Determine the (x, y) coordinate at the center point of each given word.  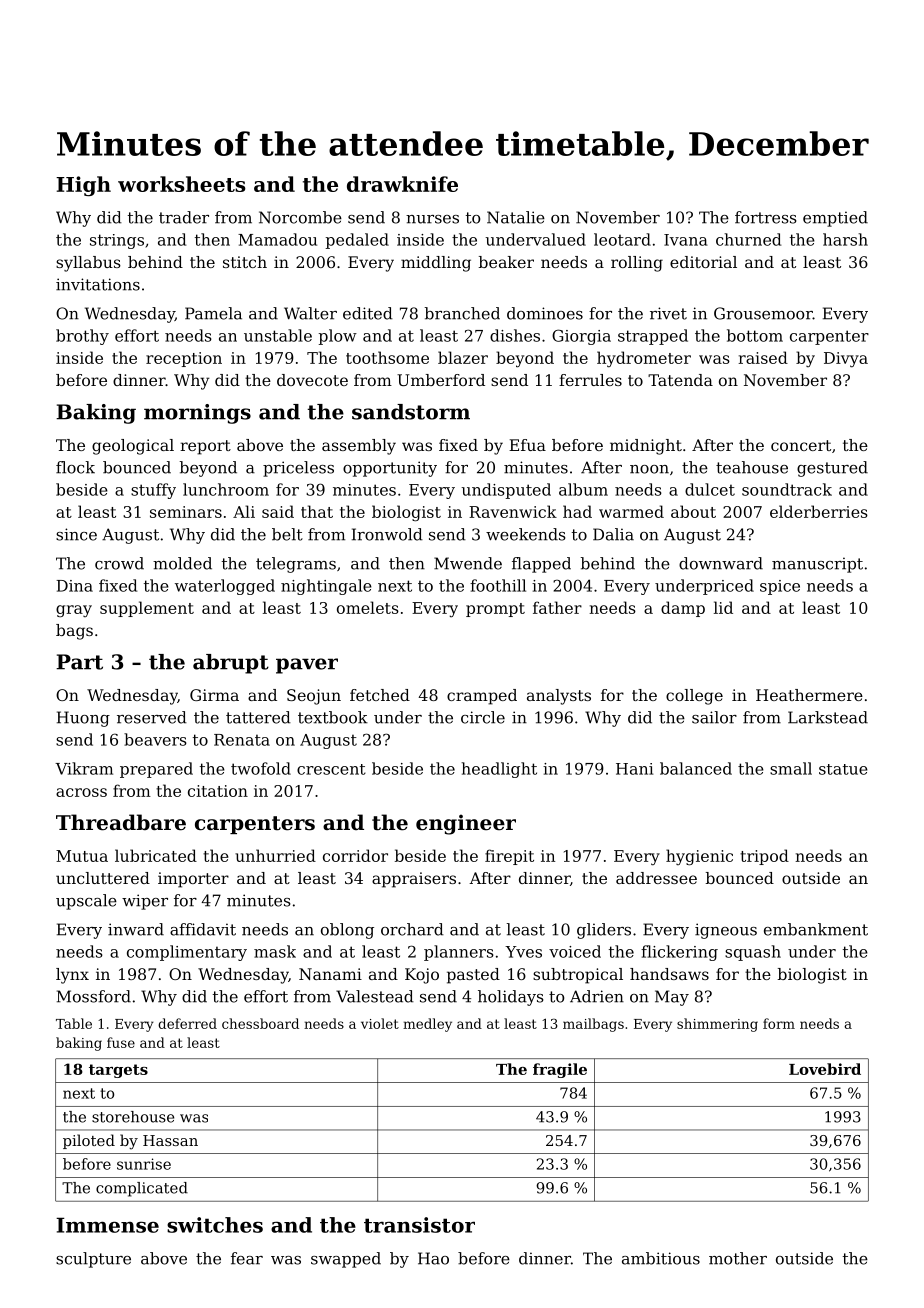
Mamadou (277, 239)
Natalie (516, 217)
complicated (142, 1189)
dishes (515, 335)
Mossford (94, 996)
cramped (482, 697)
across (81, 792)
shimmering (717, 1025)
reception (184, 359)
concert (801, 445)
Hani (634, 769)
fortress (766, 217)
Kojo (422, 976)
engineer (466, 824)
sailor (714, 717)
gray (74, 611)
